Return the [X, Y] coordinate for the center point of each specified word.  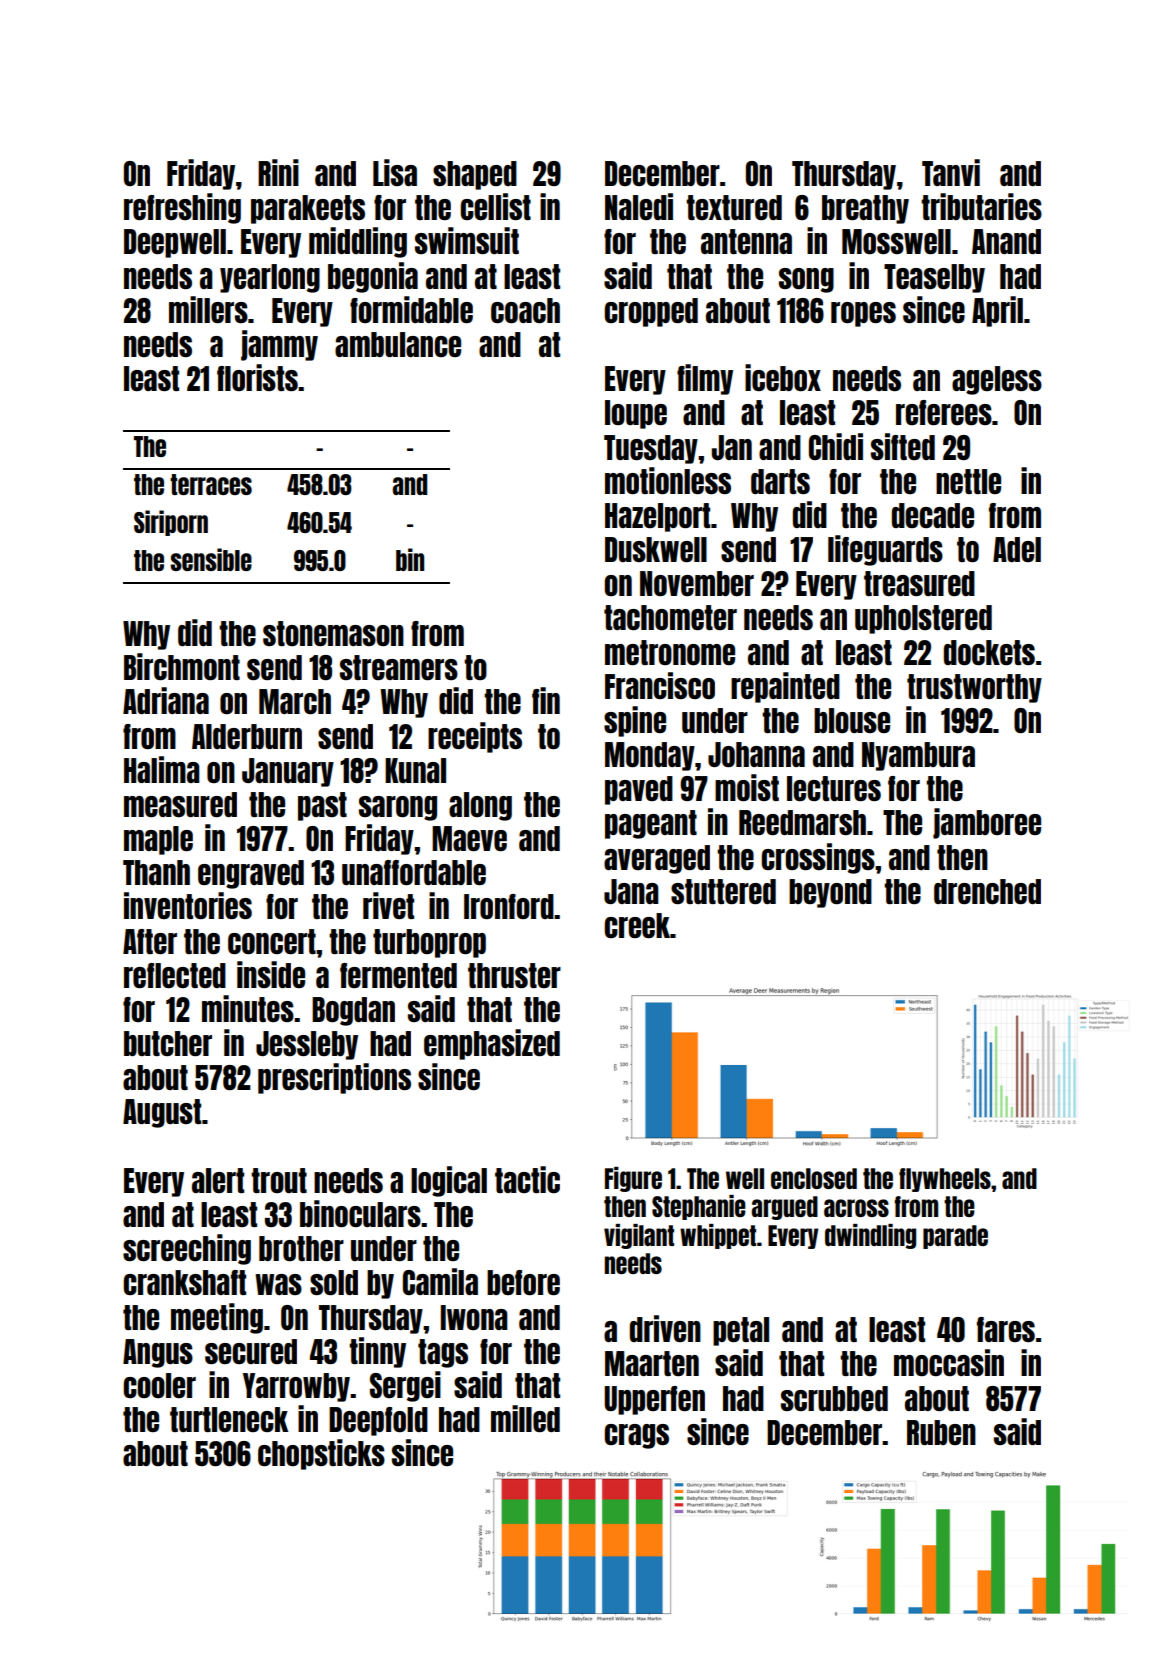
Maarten [652, 1363]
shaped [475, 175]
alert [218, 1180]
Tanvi [951, 172]
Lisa [395, 172]
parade [955, 1237]
